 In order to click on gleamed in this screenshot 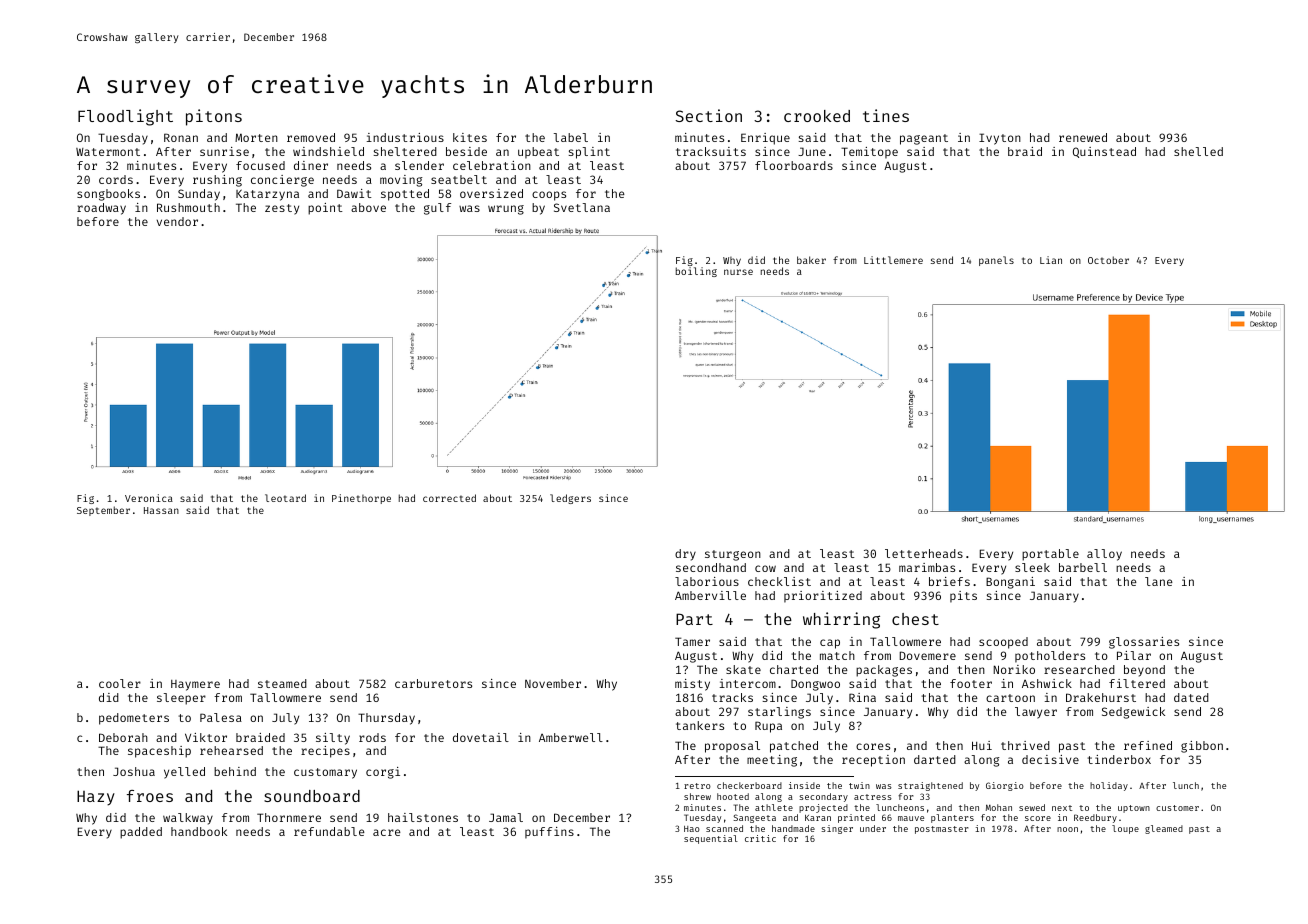, I will do `click(1164, 829)`.
